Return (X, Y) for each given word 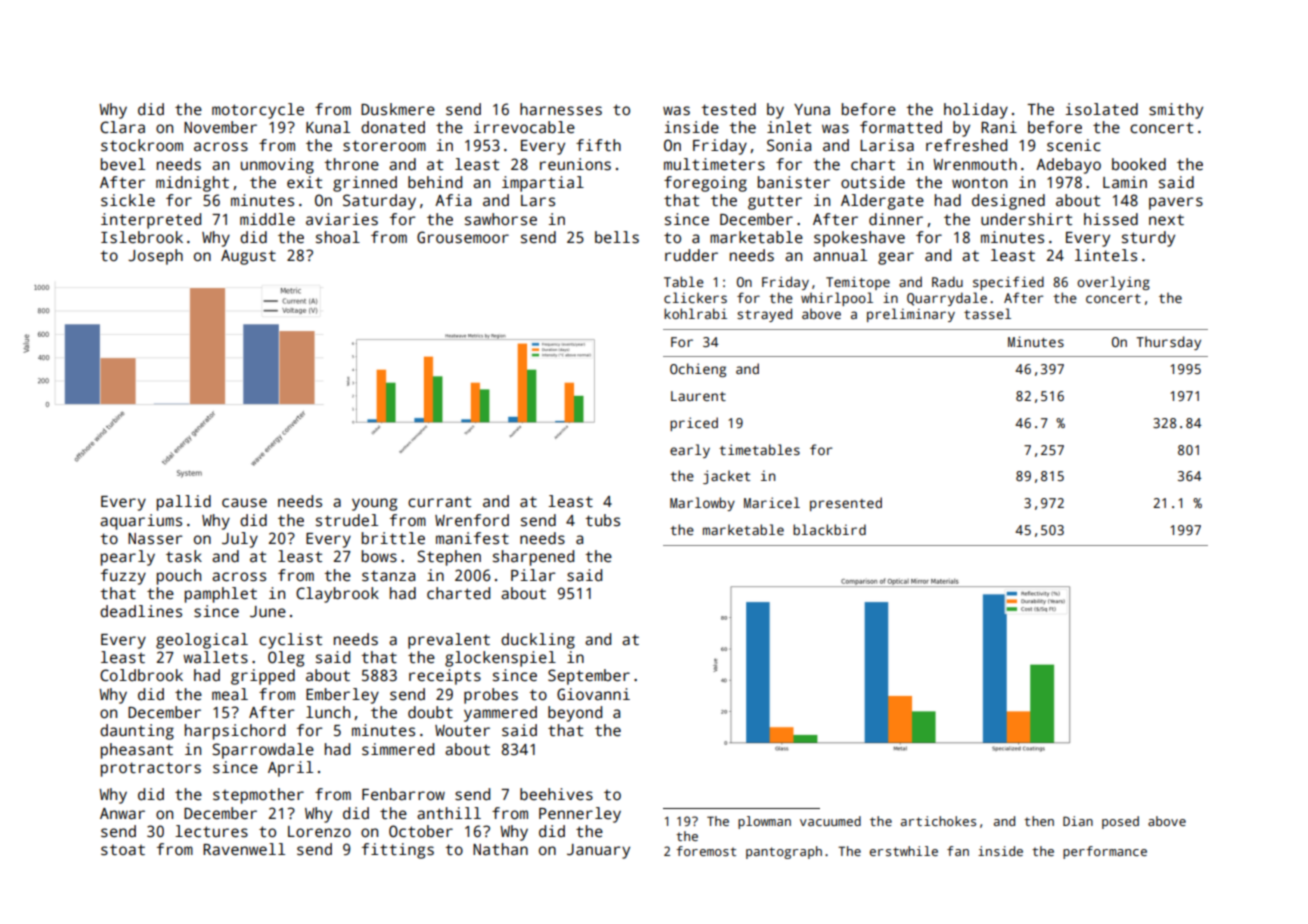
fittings (398, 851)
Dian (1078, 821)
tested (728, 109)
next (1166, 220)
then (1039, 821)
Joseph (155, 257)
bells (617, 237)
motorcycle (258, 111)
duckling (538, 641)
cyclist (290, 641)
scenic (1074, 145)
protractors (151, 769)
